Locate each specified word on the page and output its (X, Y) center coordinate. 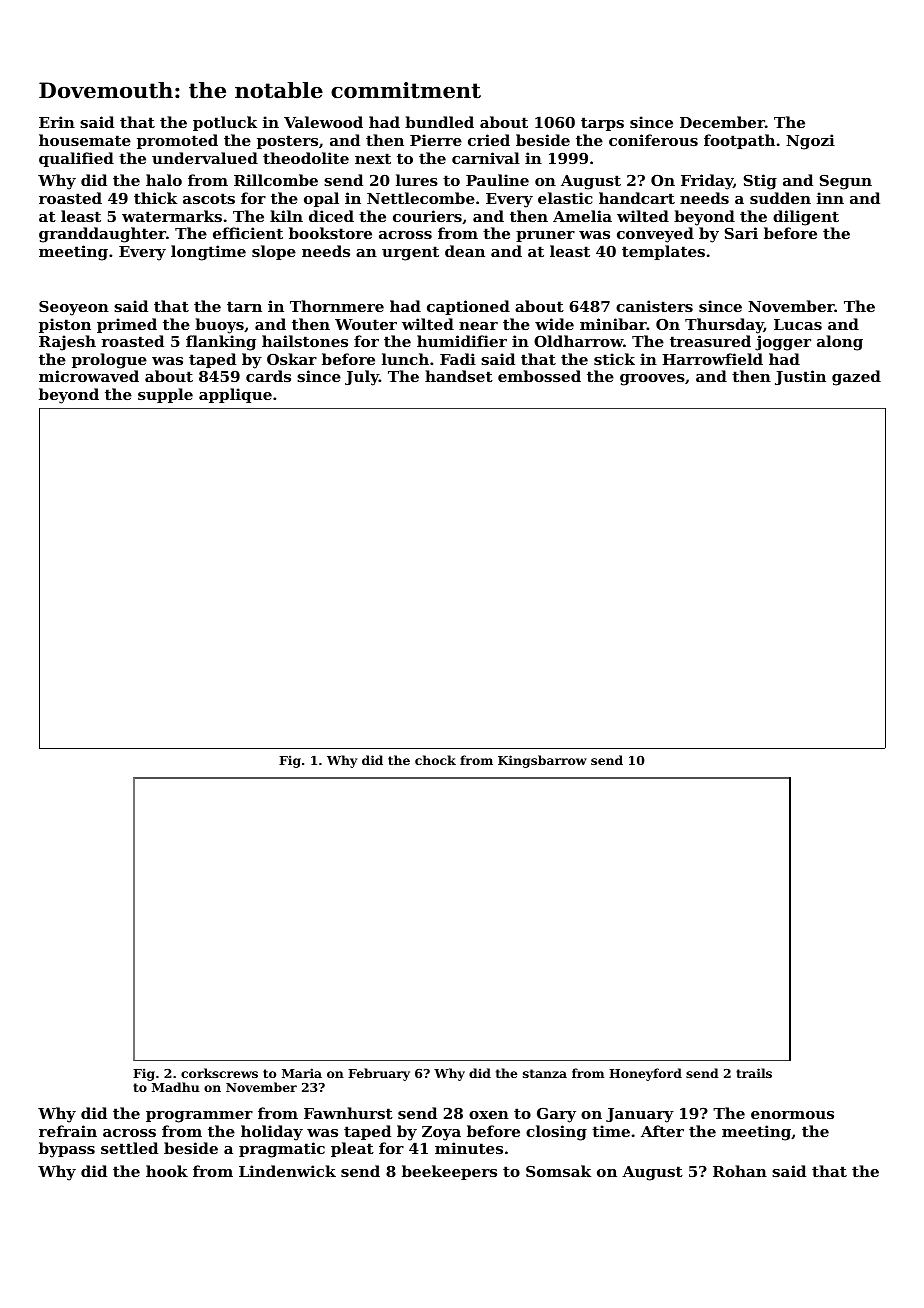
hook (167, 1171)
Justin (800, 377)
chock (435, 760)
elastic (565, 198)
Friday (707, 182)
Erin (57, 122)
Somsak (558, 1171)
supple (165, 395)
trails (754, 1073)
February (379, 1074)
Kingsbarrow (542, 761)
